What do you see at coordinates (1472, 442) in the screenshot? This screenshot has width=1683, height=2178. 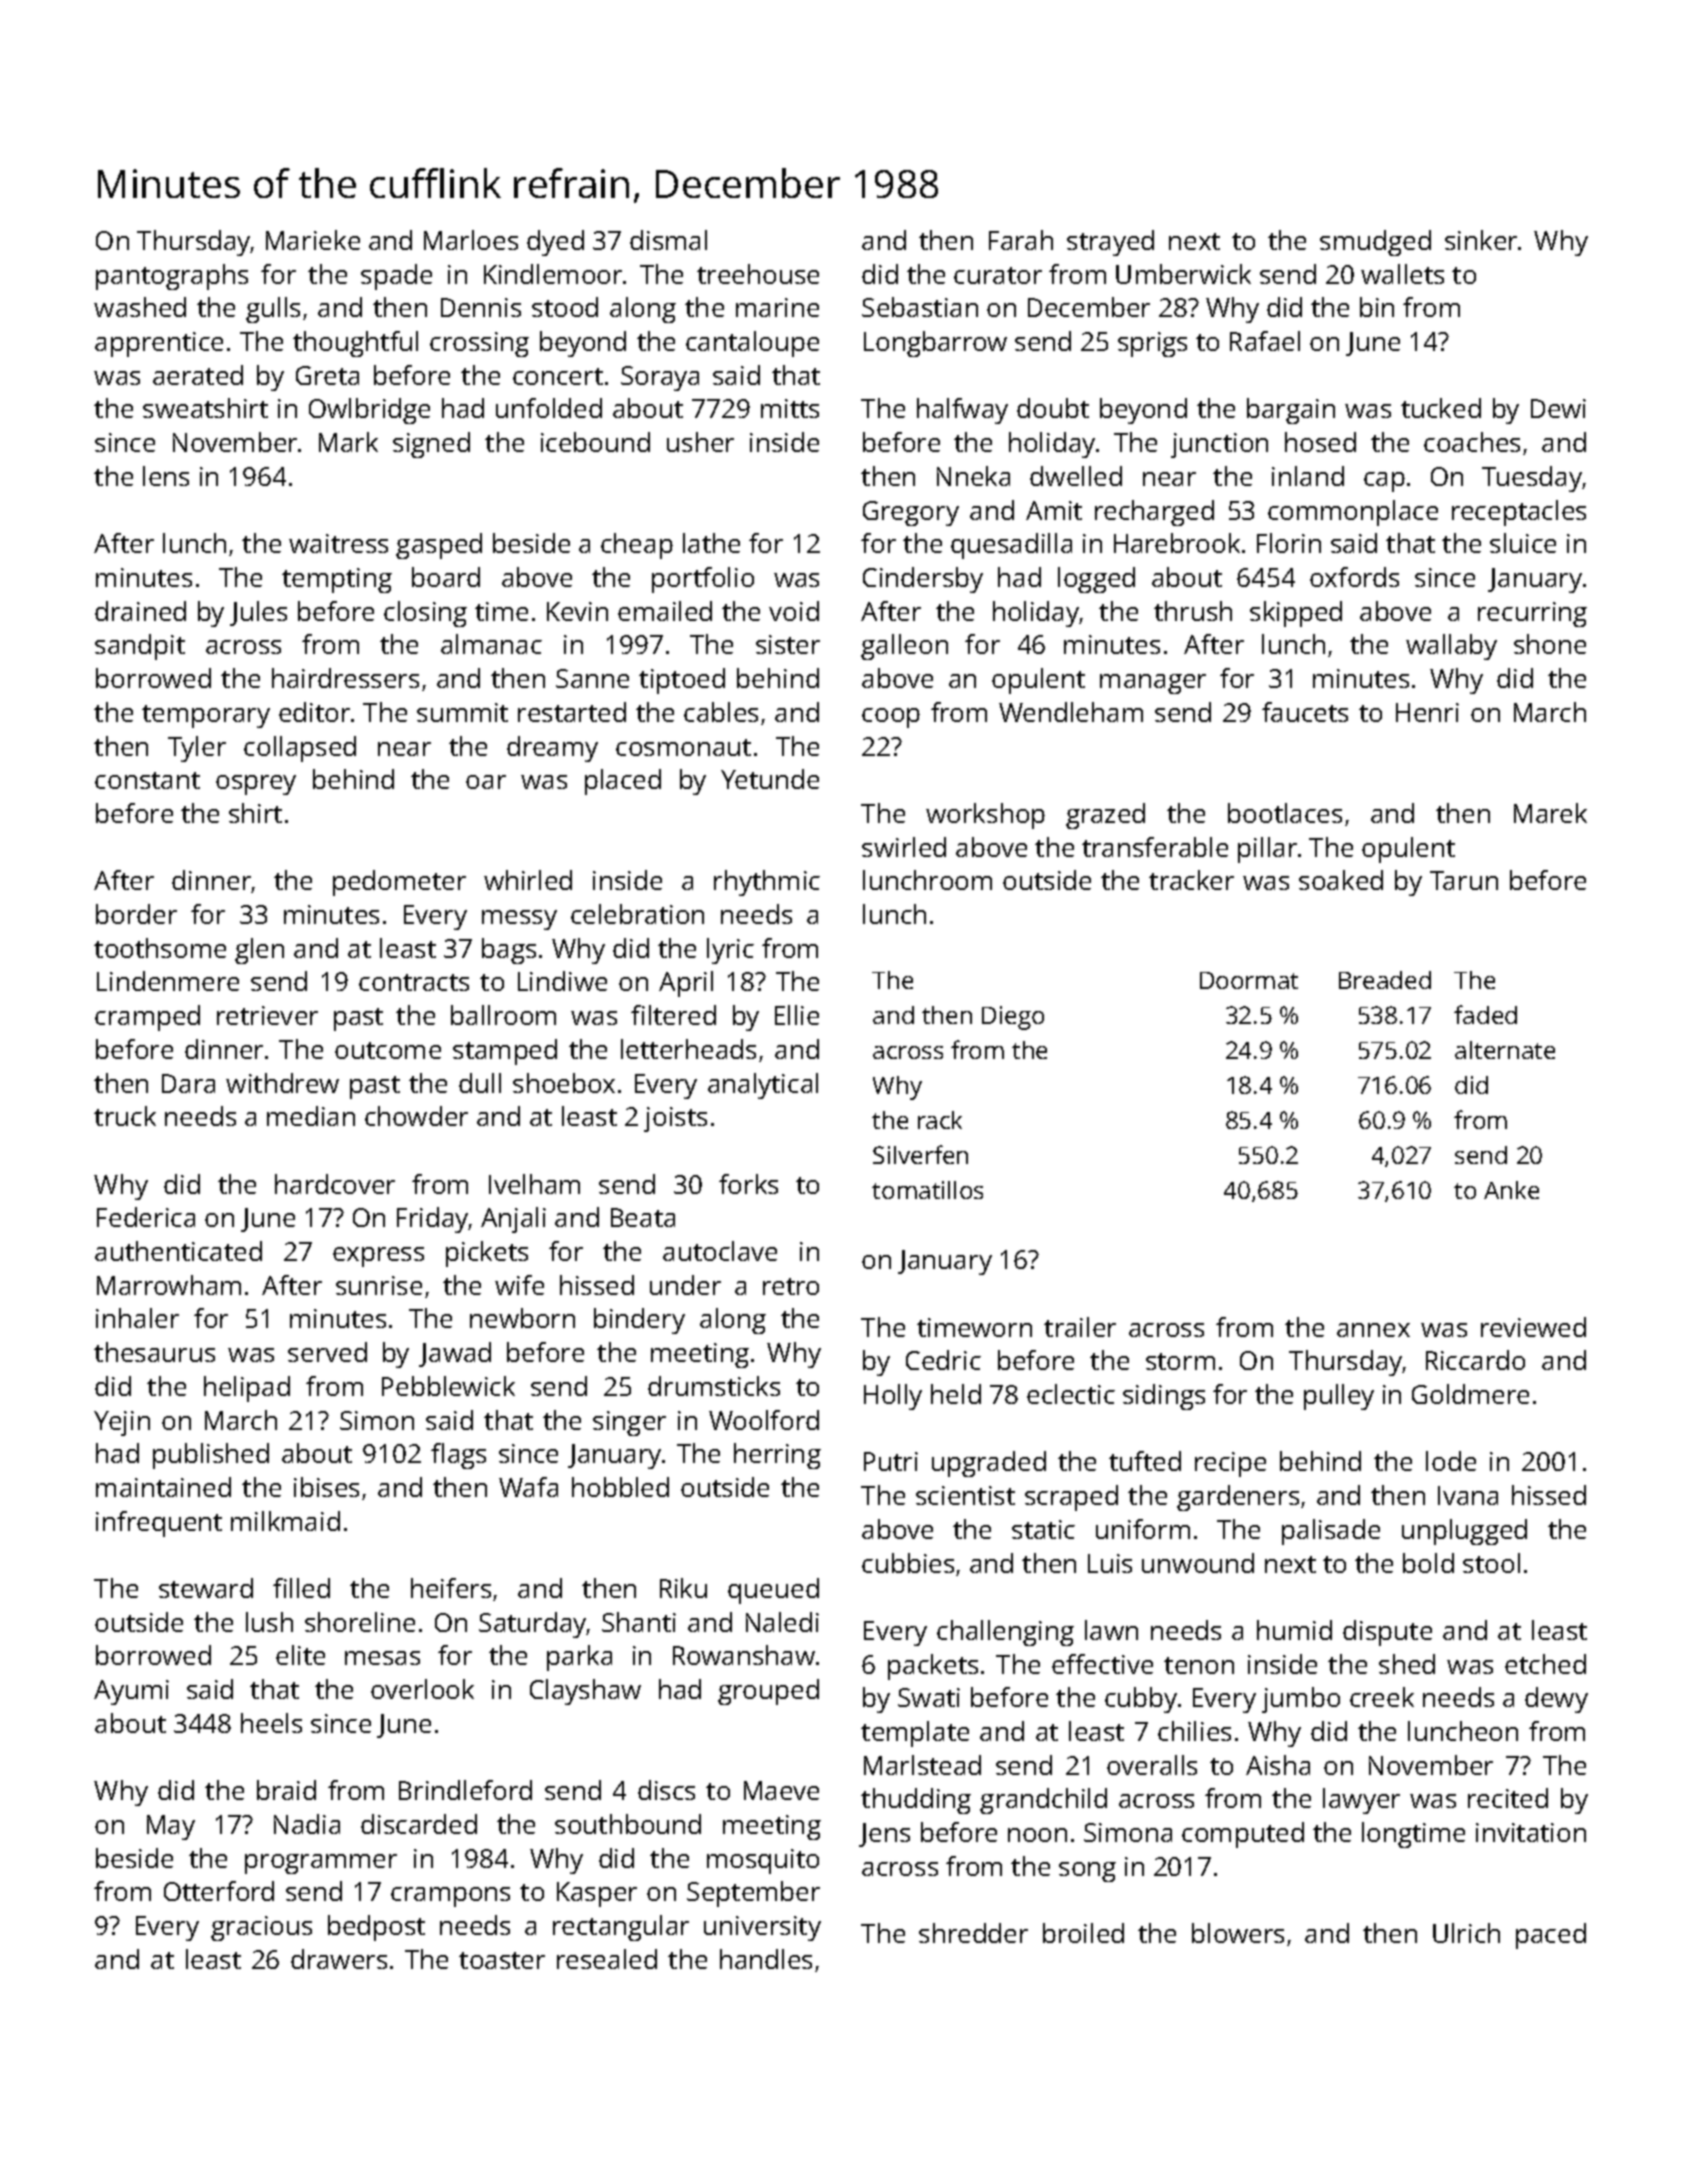 I see `coaches` at bounding box center [1472, 442].
